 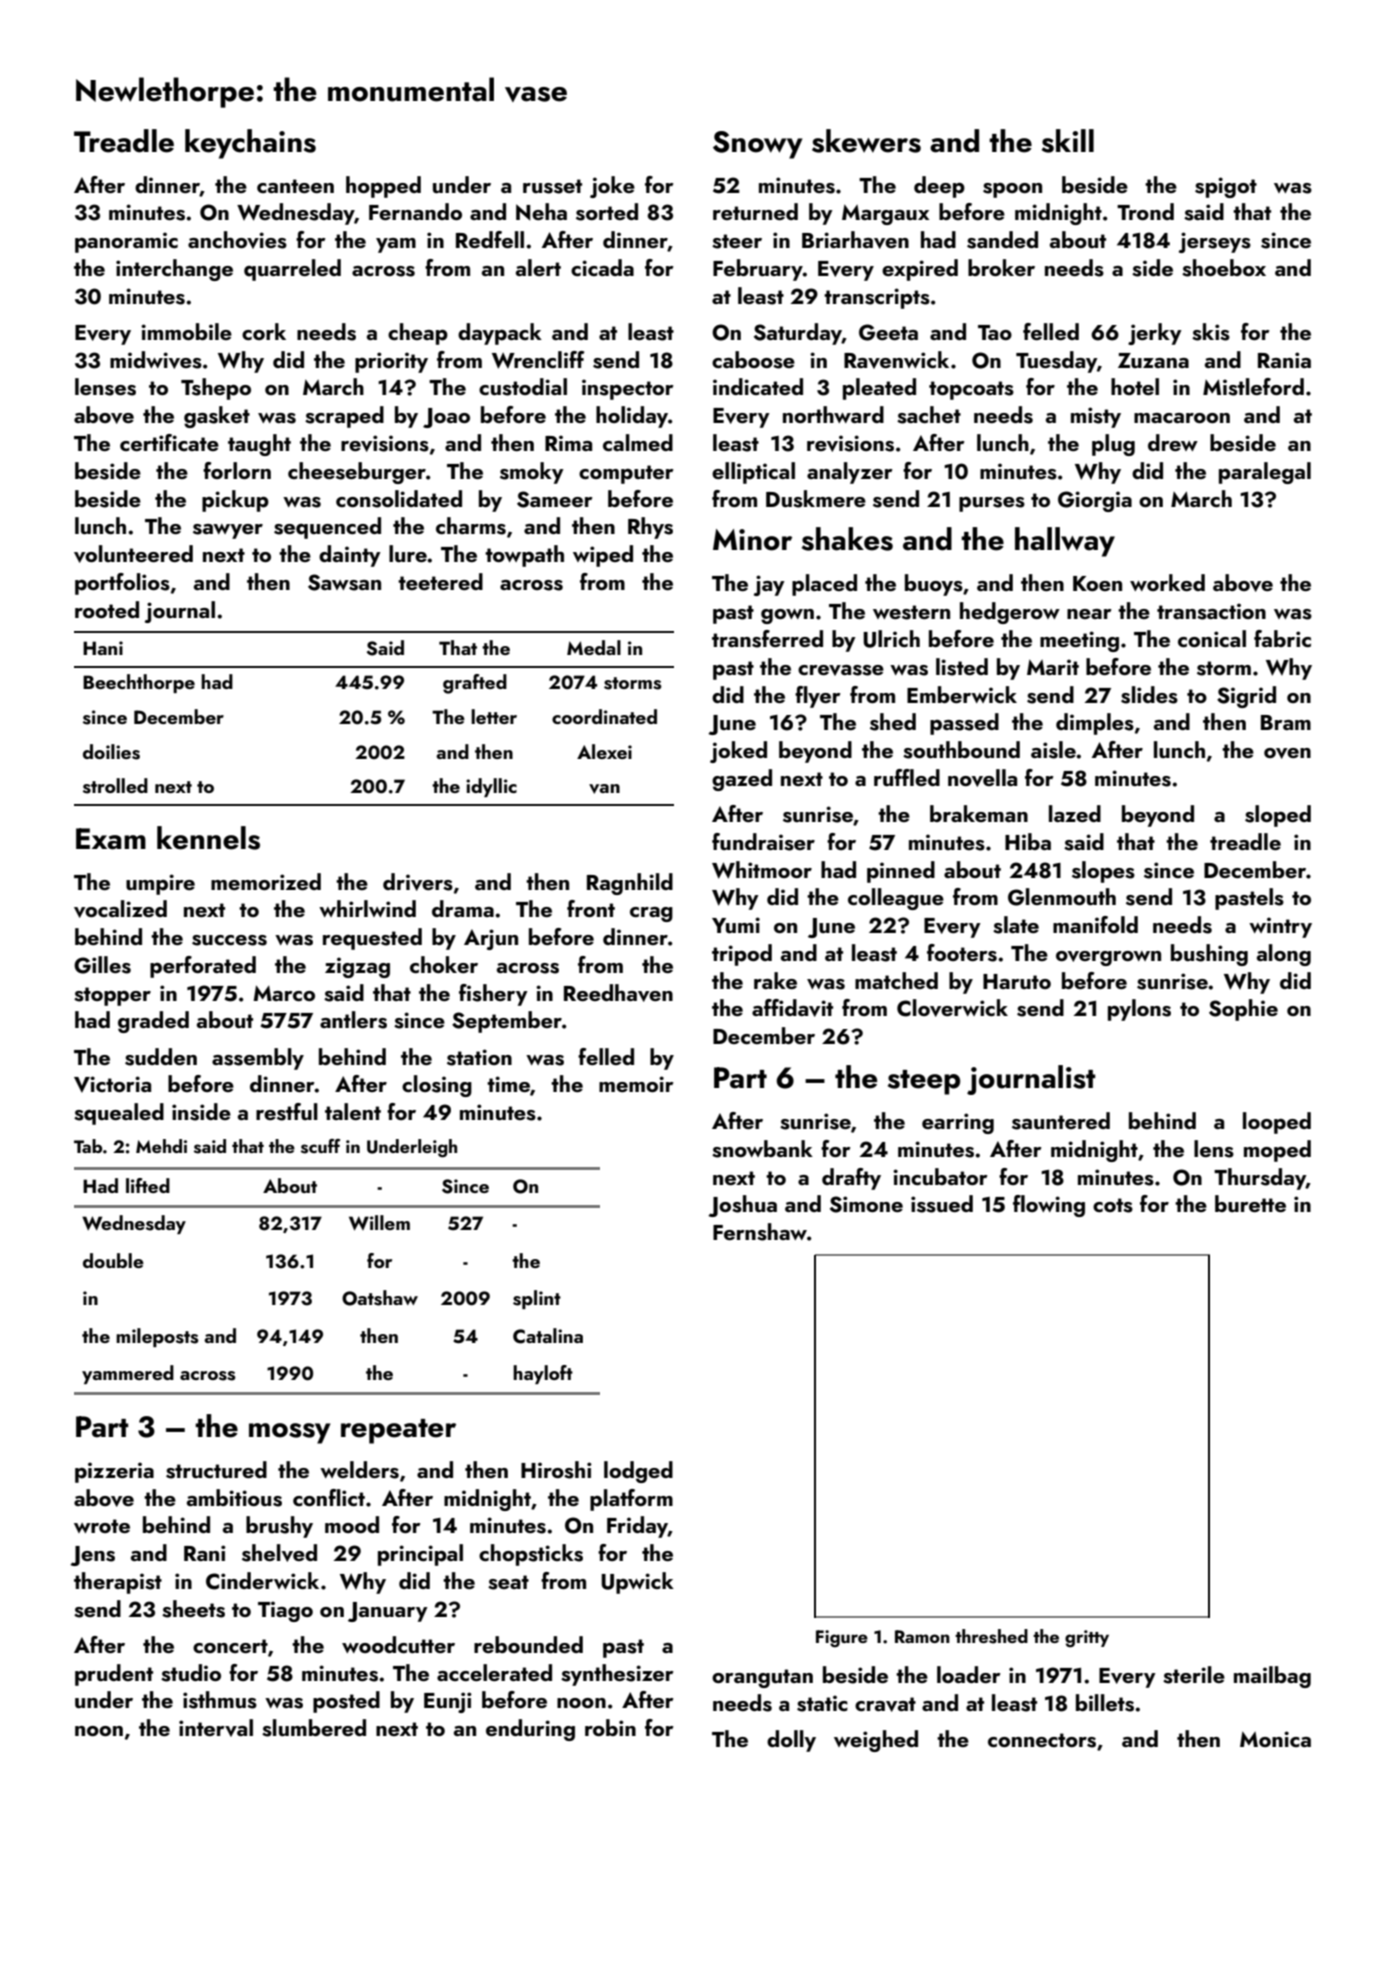 What do you see at coordinates (314, 1728) in the image?
I see `slumbered` at bounding box center [314, 1728].
